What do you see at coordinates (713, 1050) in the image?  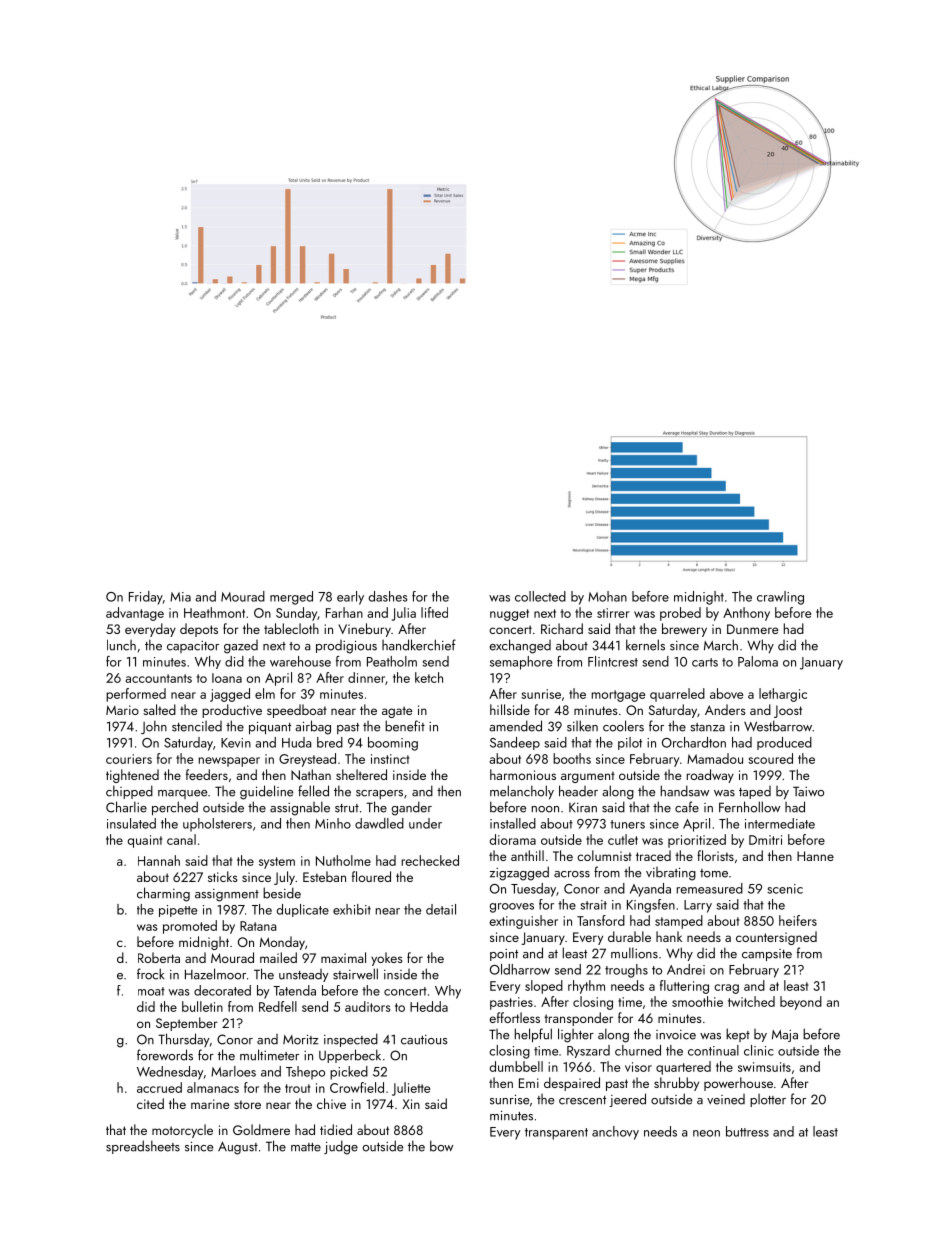 I see `continual` at bounding box center [713, 1050].
